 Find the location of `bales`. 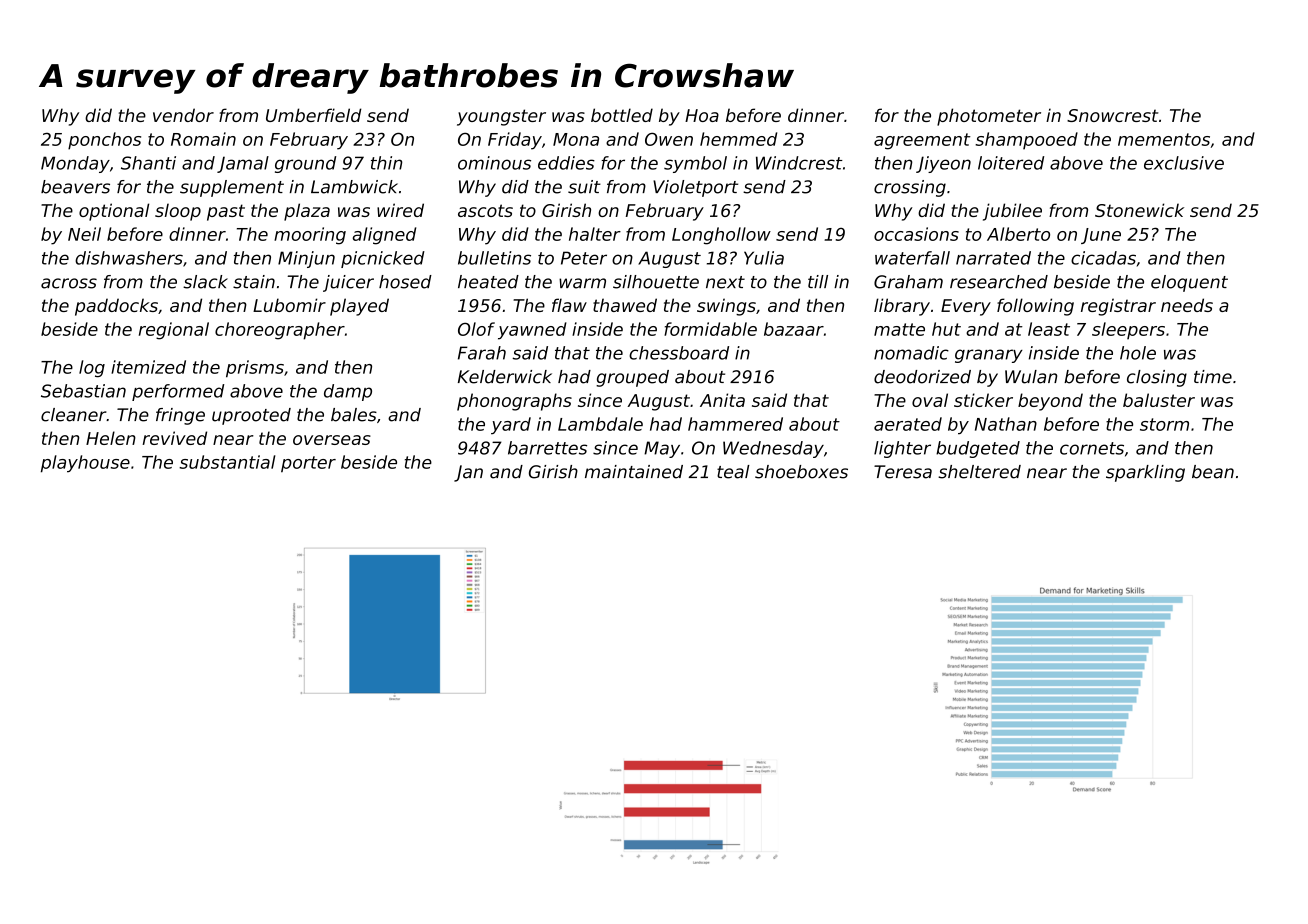

bales is located at coordinates (354, 415).
